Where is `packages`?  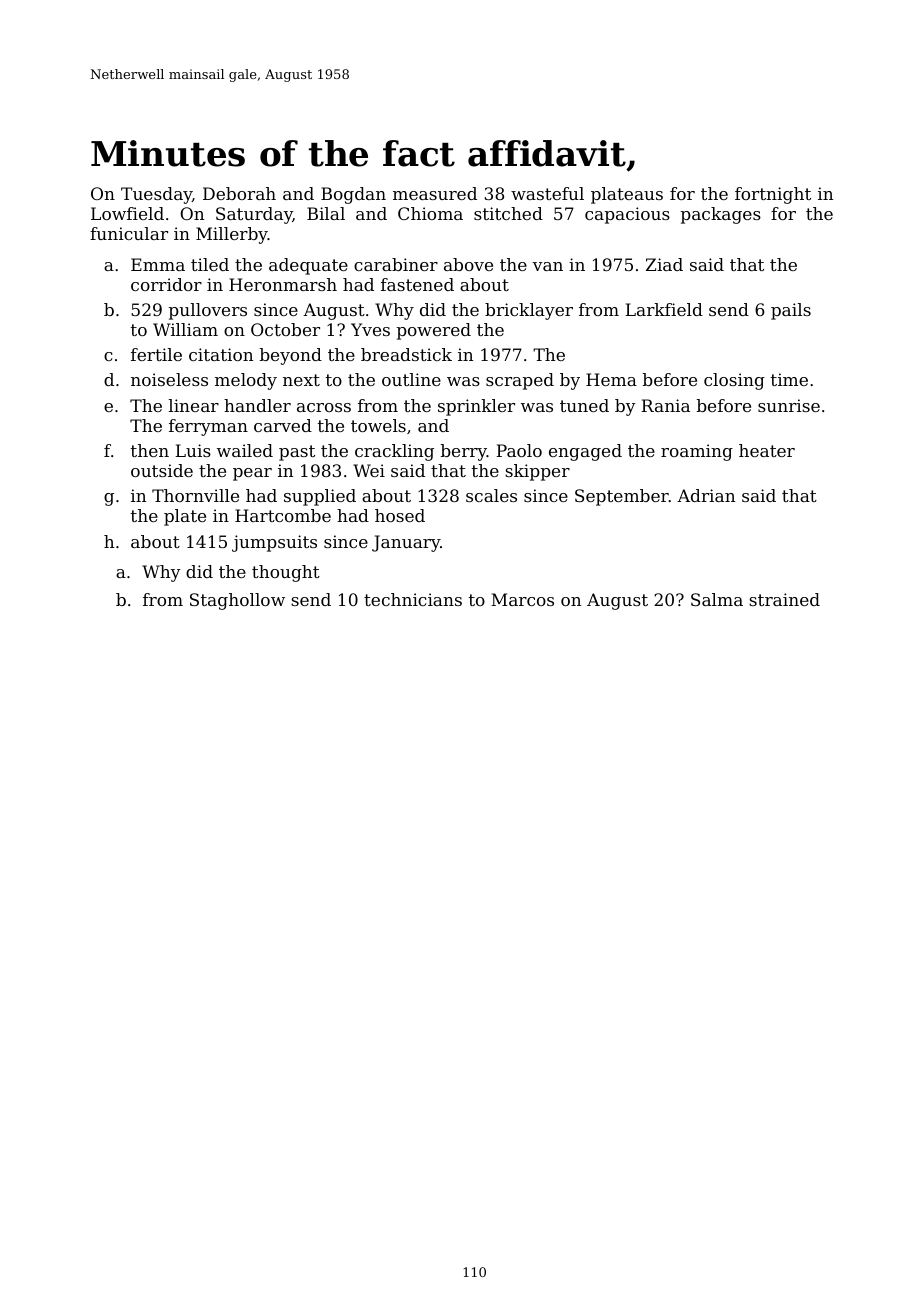
packages is located at coordinates (721, 215).
